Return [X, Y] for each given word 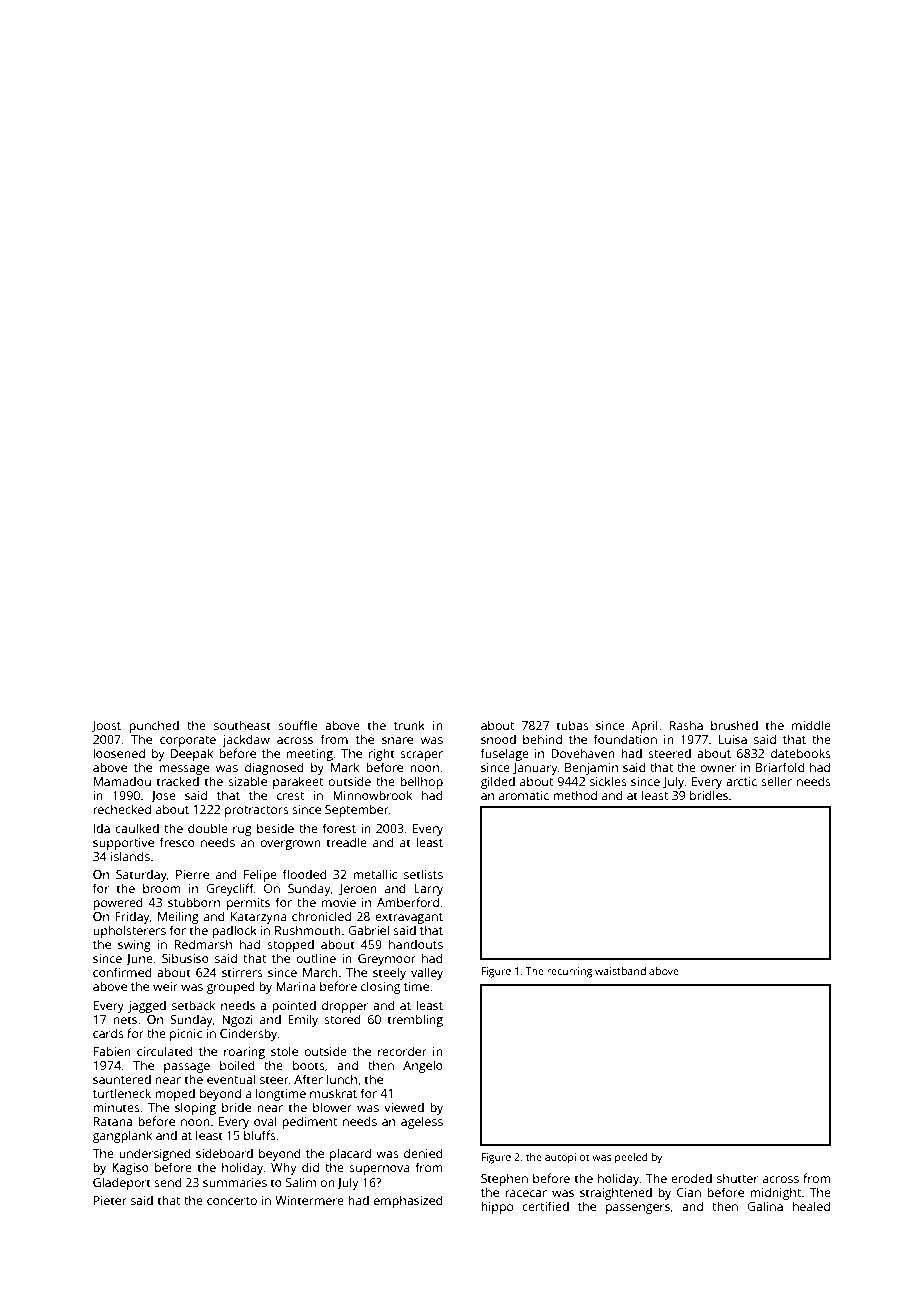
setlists [423, 874]
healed [811, 1206]
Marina [296, 986]
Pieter [110, 1200]
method [575, 795]
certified [545, 1206]
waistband [620, 971]
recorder [402, 1051]
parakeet [298, 782]
